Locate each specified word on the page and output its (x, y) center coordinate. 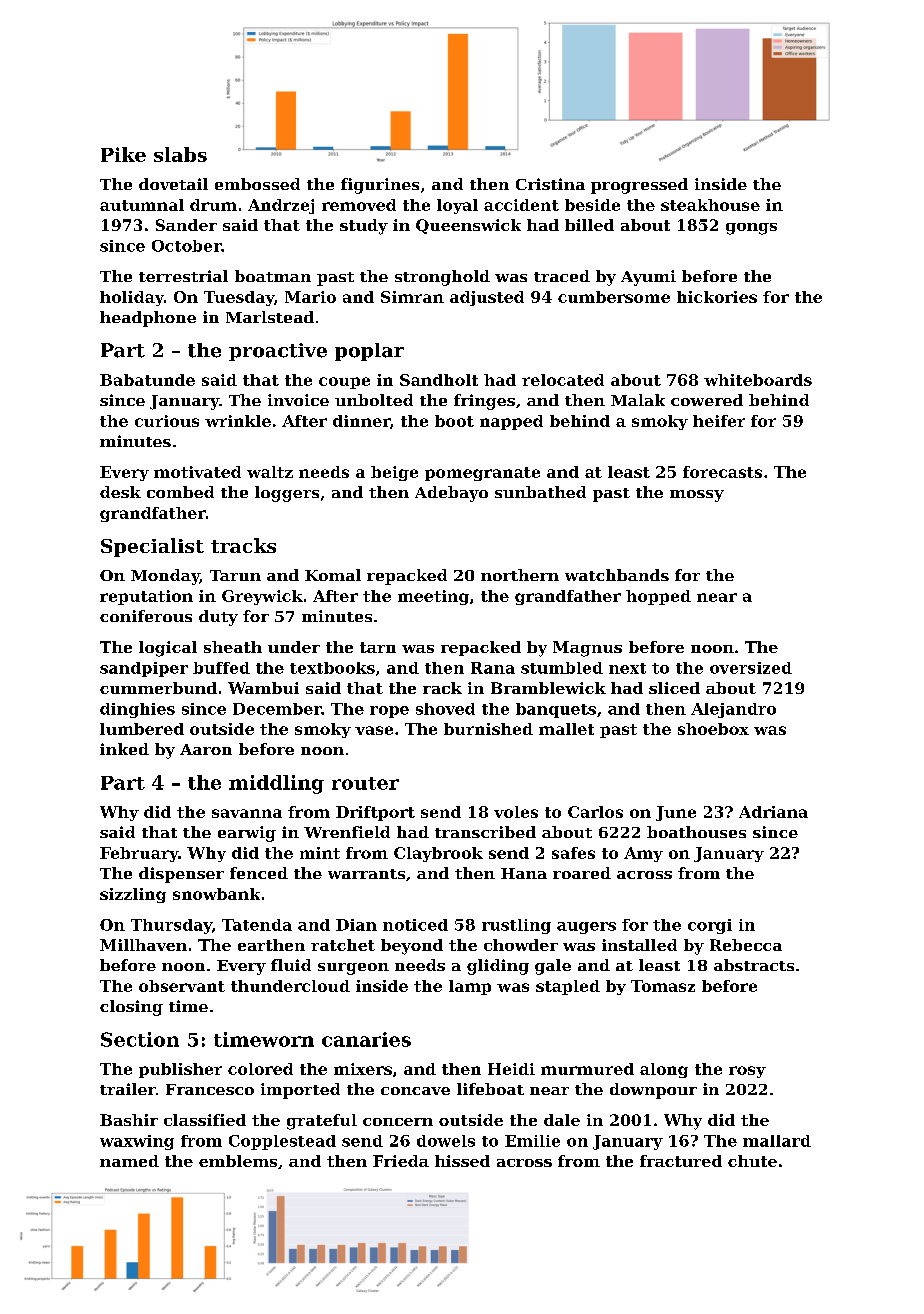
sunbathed (540, 492)
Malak (638, 400)
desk (120, 492)
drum (213, 205)
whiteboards (758, 380)
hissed (462, 1161)
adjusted (487, 298)
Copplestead (282, 1142)
